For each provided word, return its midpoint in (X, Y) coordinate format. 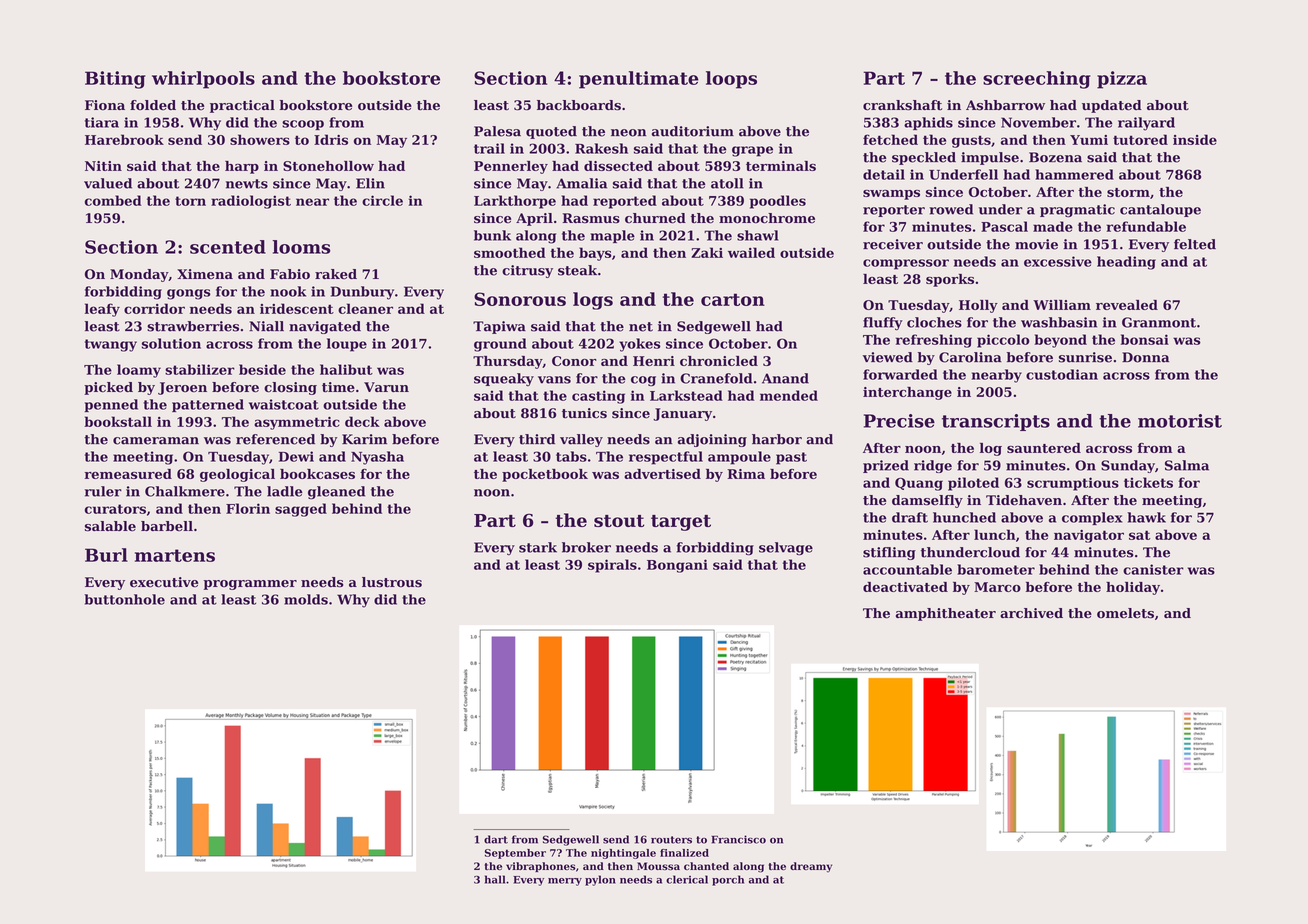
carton (733, 299)
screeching (1037, 80)
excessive (1058, 261)
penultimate (639, 80)
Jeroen (182, 388)
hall (495, 879)
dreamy (811, 867)
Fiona (105, 105)
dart (496, 839)
